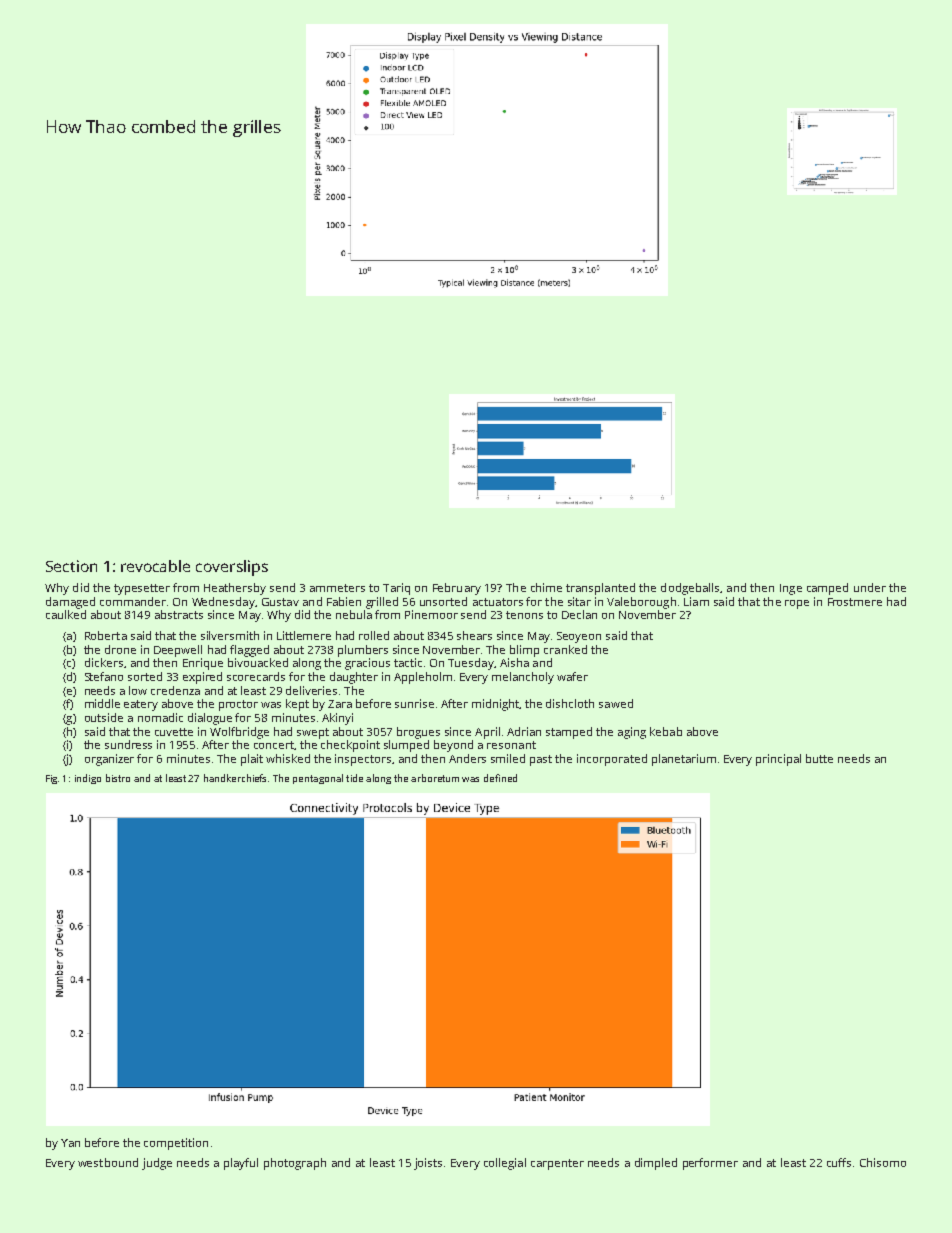 Image resolution: width=952 pixels, height=1233 pixels. What do you see at coordinates (870, 587) in the screenshot?
I see `under` at bounding box center [870, 587].
